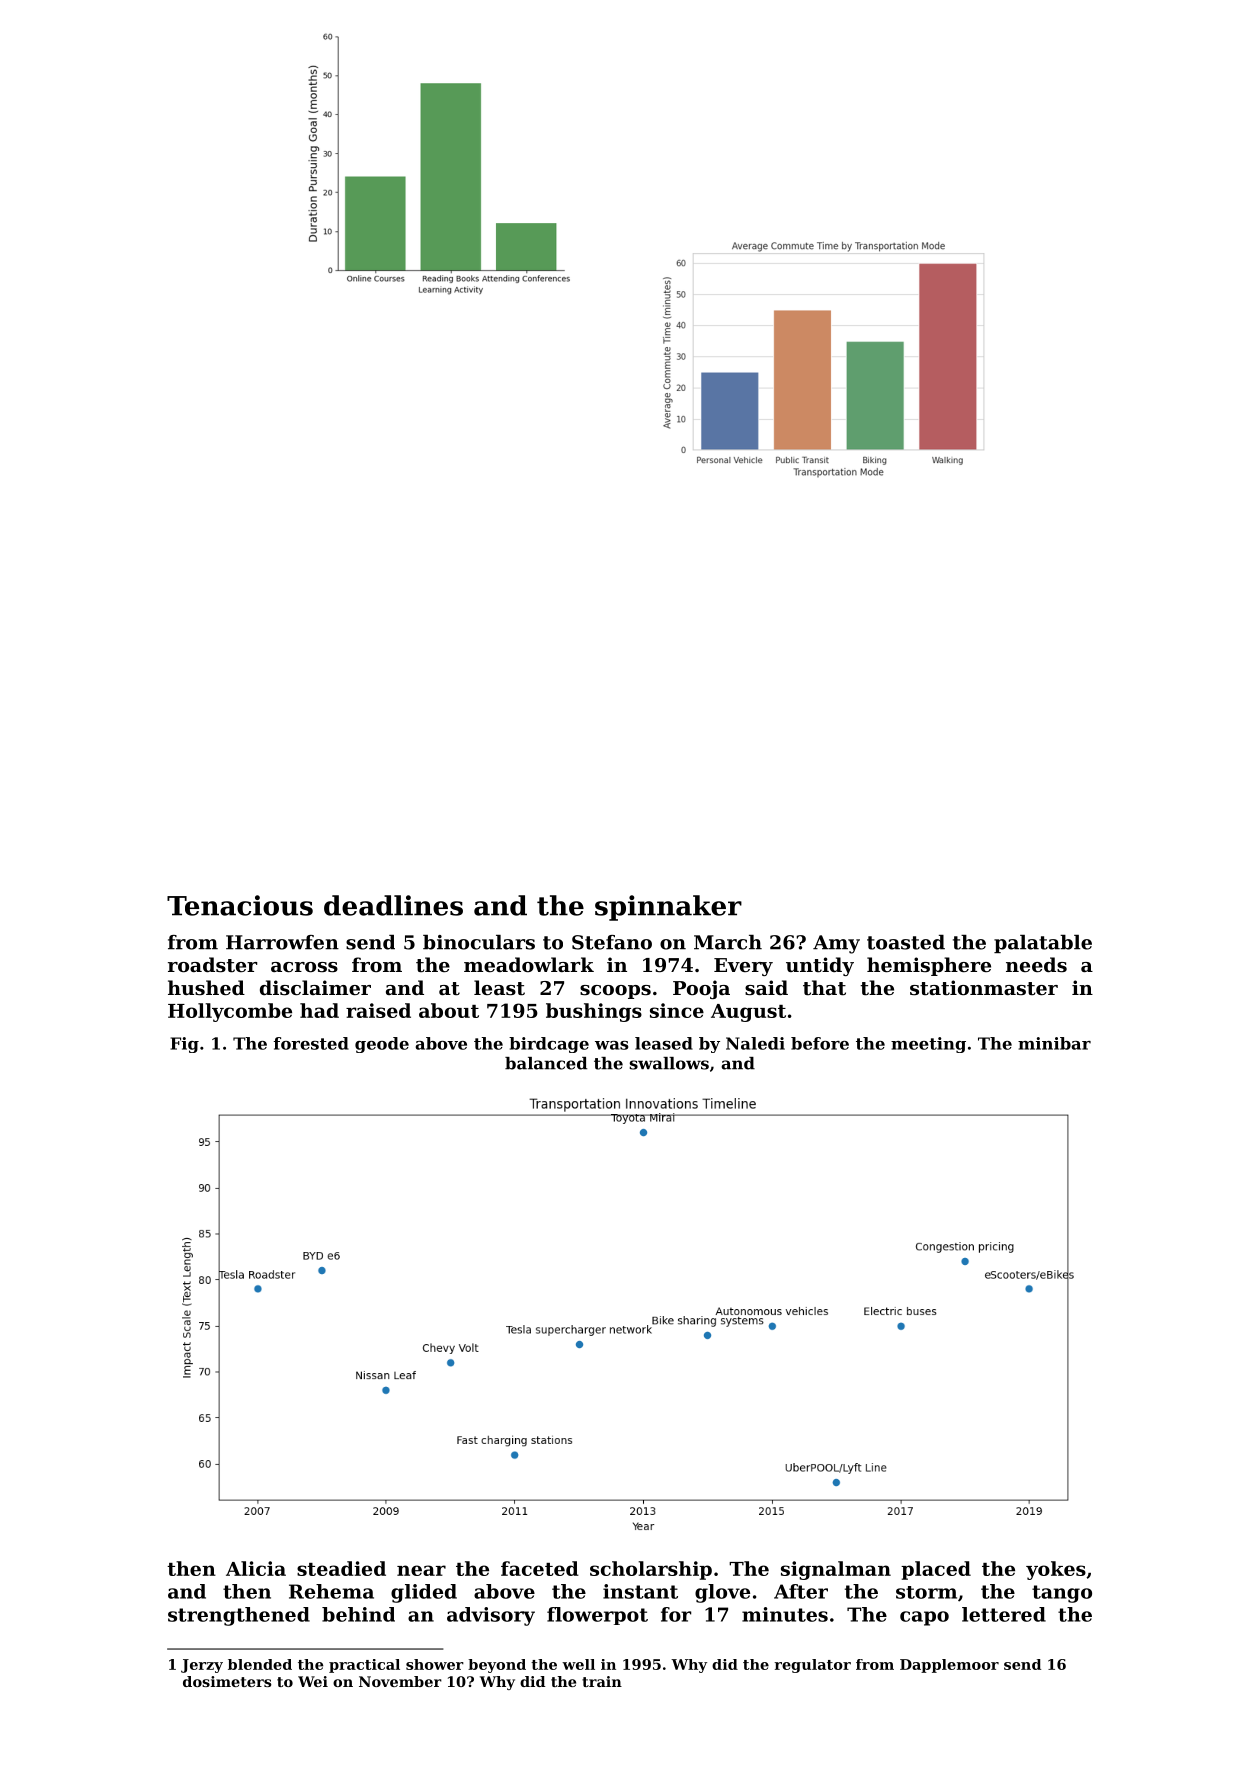 The width and height of the image is (1260, 1783). Describe the element at coordinates (546, 1063) in the image. I see `balanced` at that location.
